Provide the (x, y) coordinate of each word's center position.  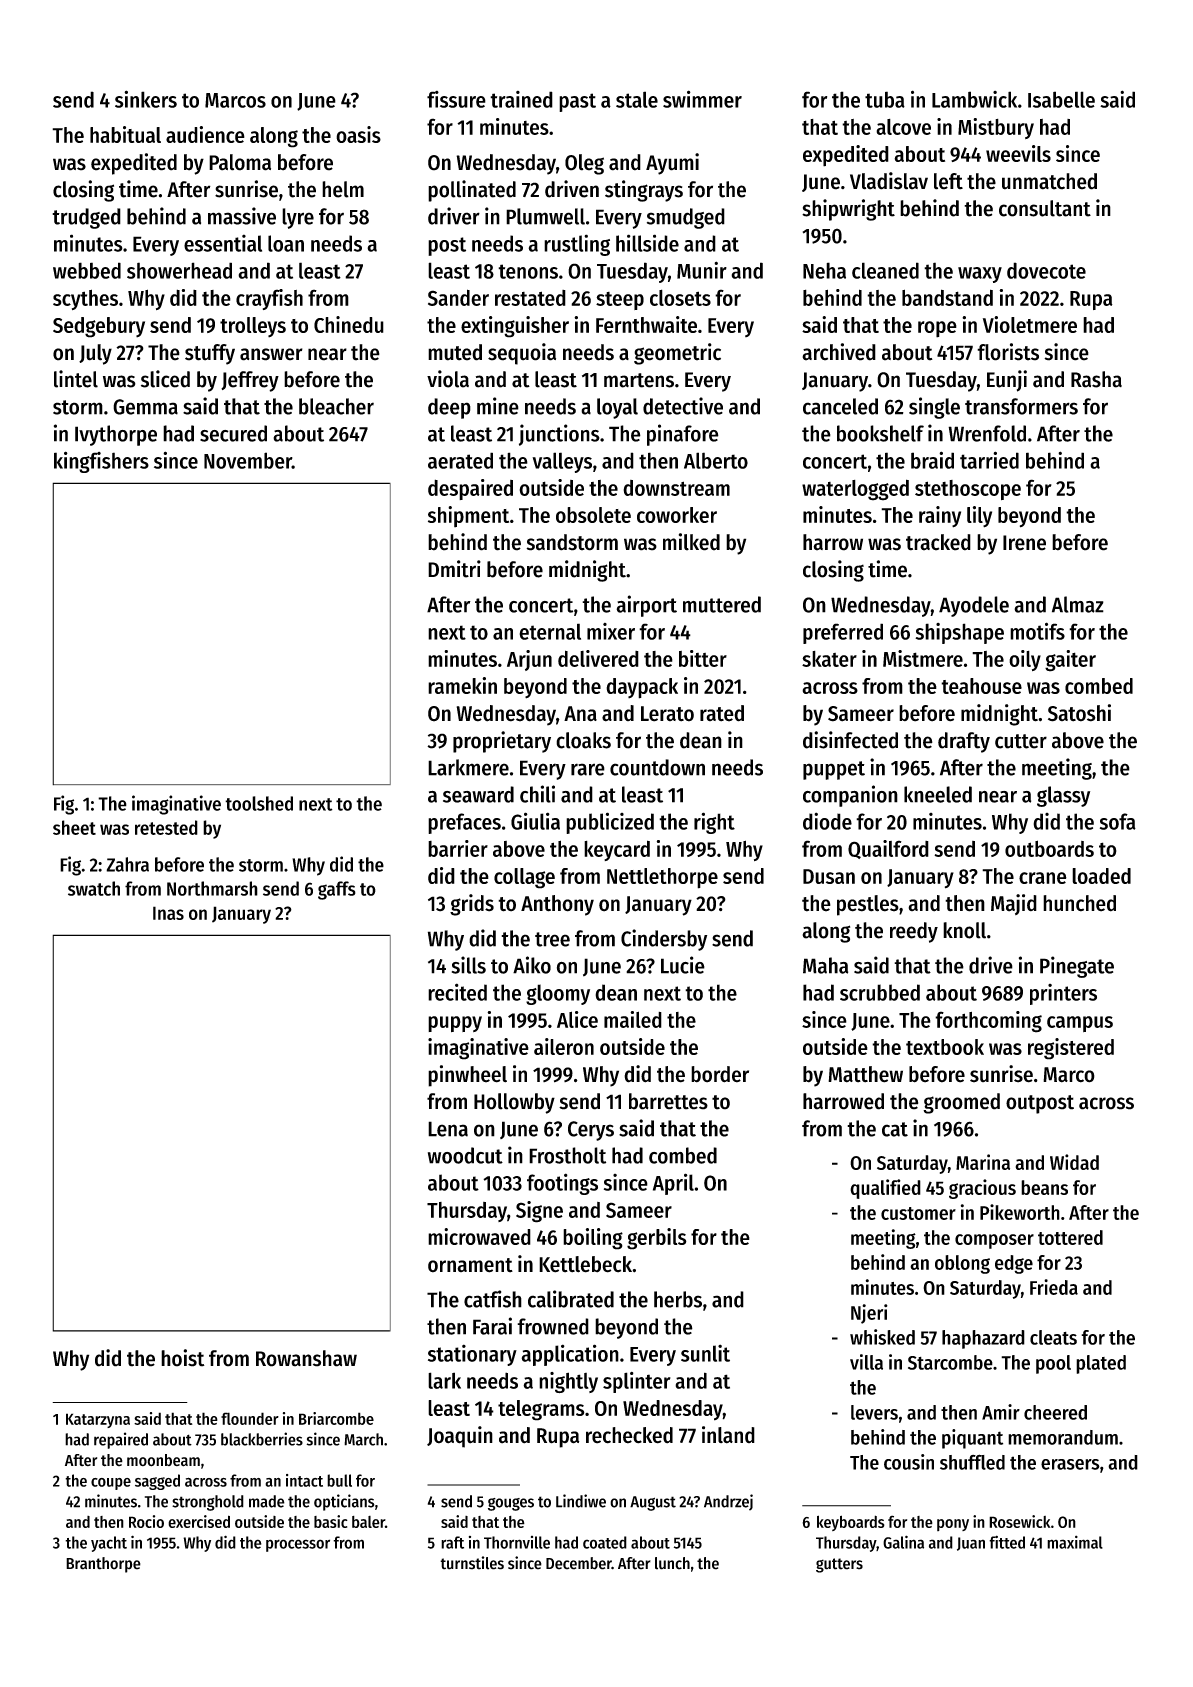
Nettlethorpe (662, 878)
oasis (358, 134)
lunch (672, 1563)
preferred (843, 633)
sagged (157, 1482)
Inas (168, 913)
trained (521, 99)
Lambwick (974, 99)
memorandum (1063, 1437)
